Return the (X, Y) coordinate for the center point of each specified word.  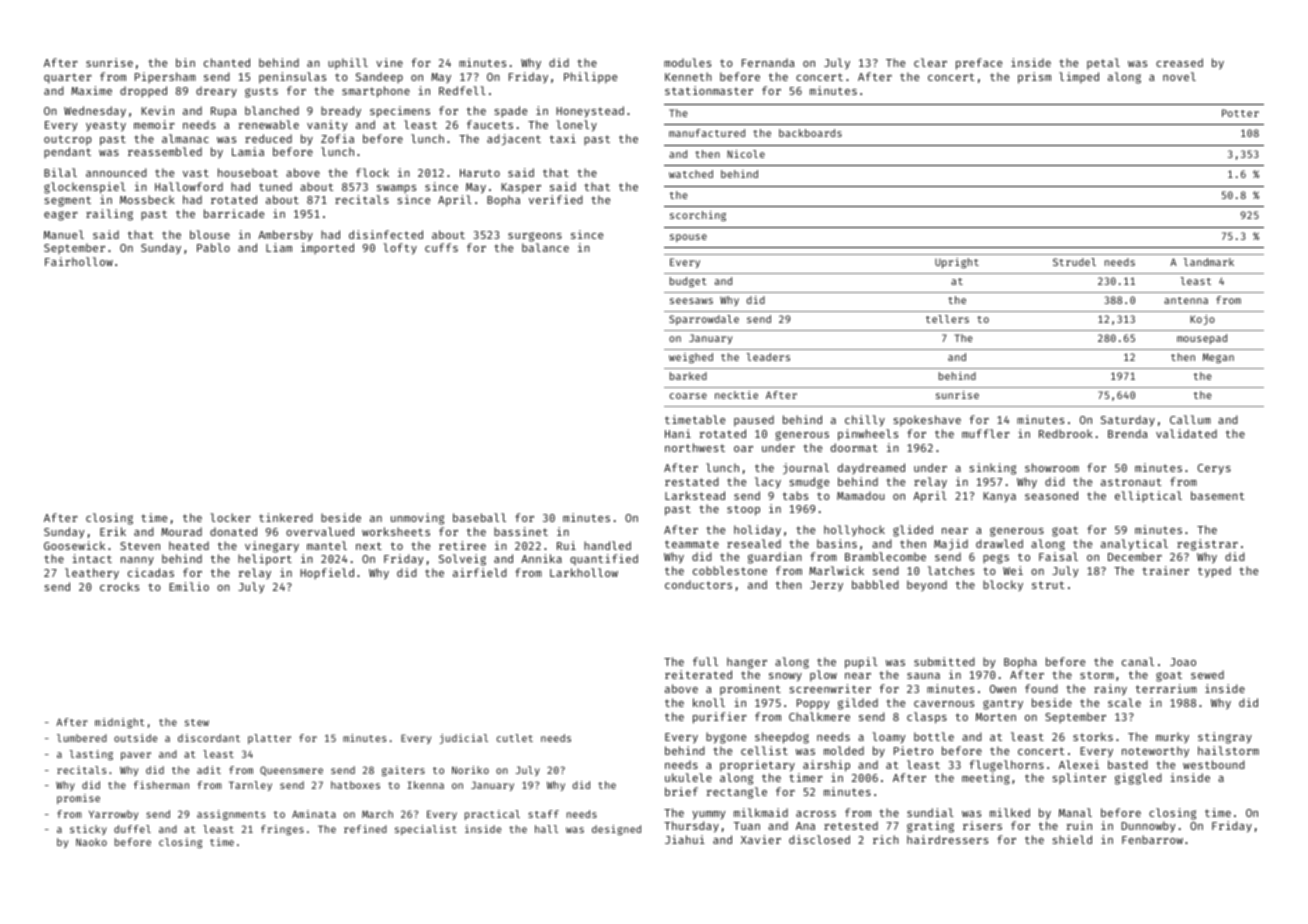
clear (930, 62)
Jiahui (685, 839)
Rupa (224, 112)
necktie (736, 395)
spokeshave (927, 420)
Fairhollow (79, 261)
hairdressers (947, 839)
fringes (282, 830)
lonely (576, 126)
